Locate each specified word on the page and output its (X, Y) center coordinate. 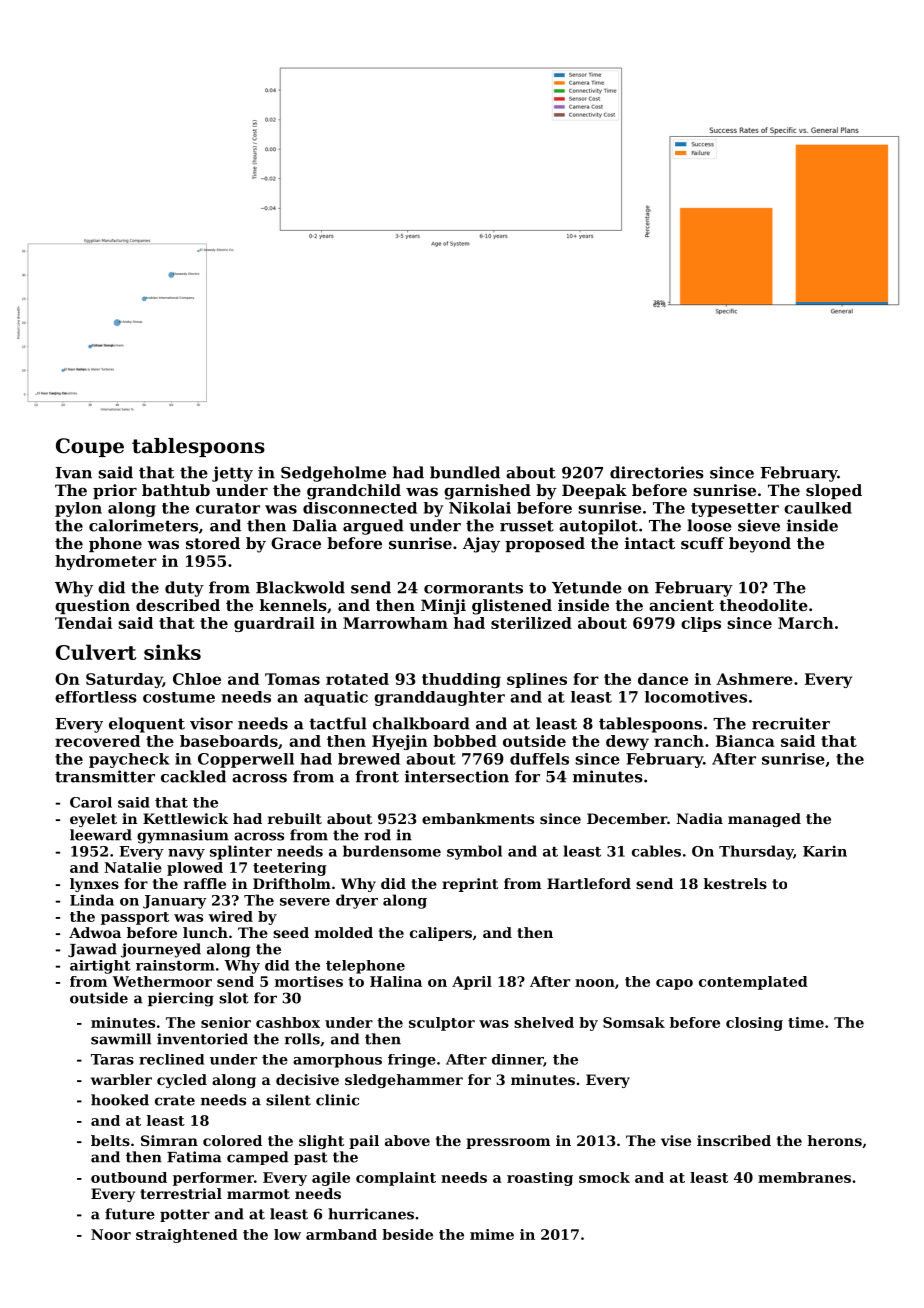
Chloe (197, 679)
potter (185, 1215)
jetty (232, 474)
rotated (357, 679)
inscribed (734, 1140)
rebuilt (295, 818)
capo (674, 984)
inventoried (202, 1039)
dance (663, 679)
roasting (540, 1179)
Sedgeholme (333, 474)
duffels (539, 759)
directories (657, 472)
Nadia (699, 818)
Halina (396, 981)
